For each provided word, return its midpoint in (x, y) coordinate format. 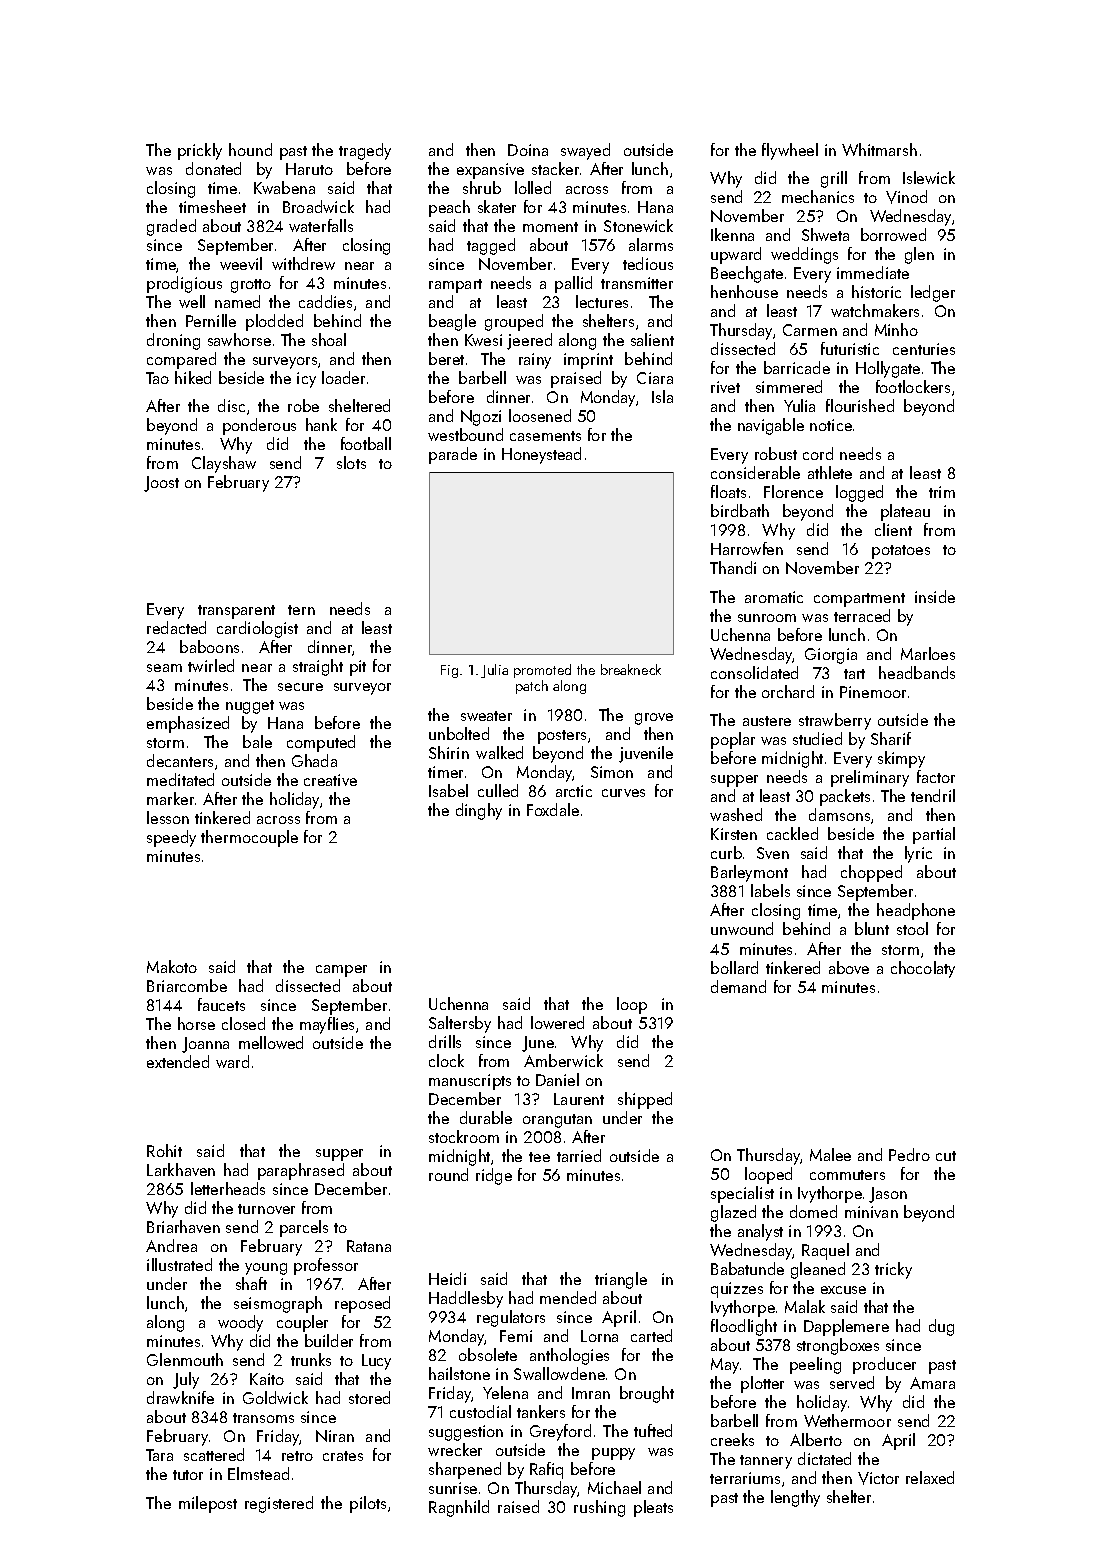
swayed (585, 151)
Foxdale (553, 809)
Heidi (447, 1278)
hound (250, 149)
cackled (792, 833)
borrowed (893, 234)
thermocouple (249, 838)
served (852, 1382)
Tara (159, 1455)
